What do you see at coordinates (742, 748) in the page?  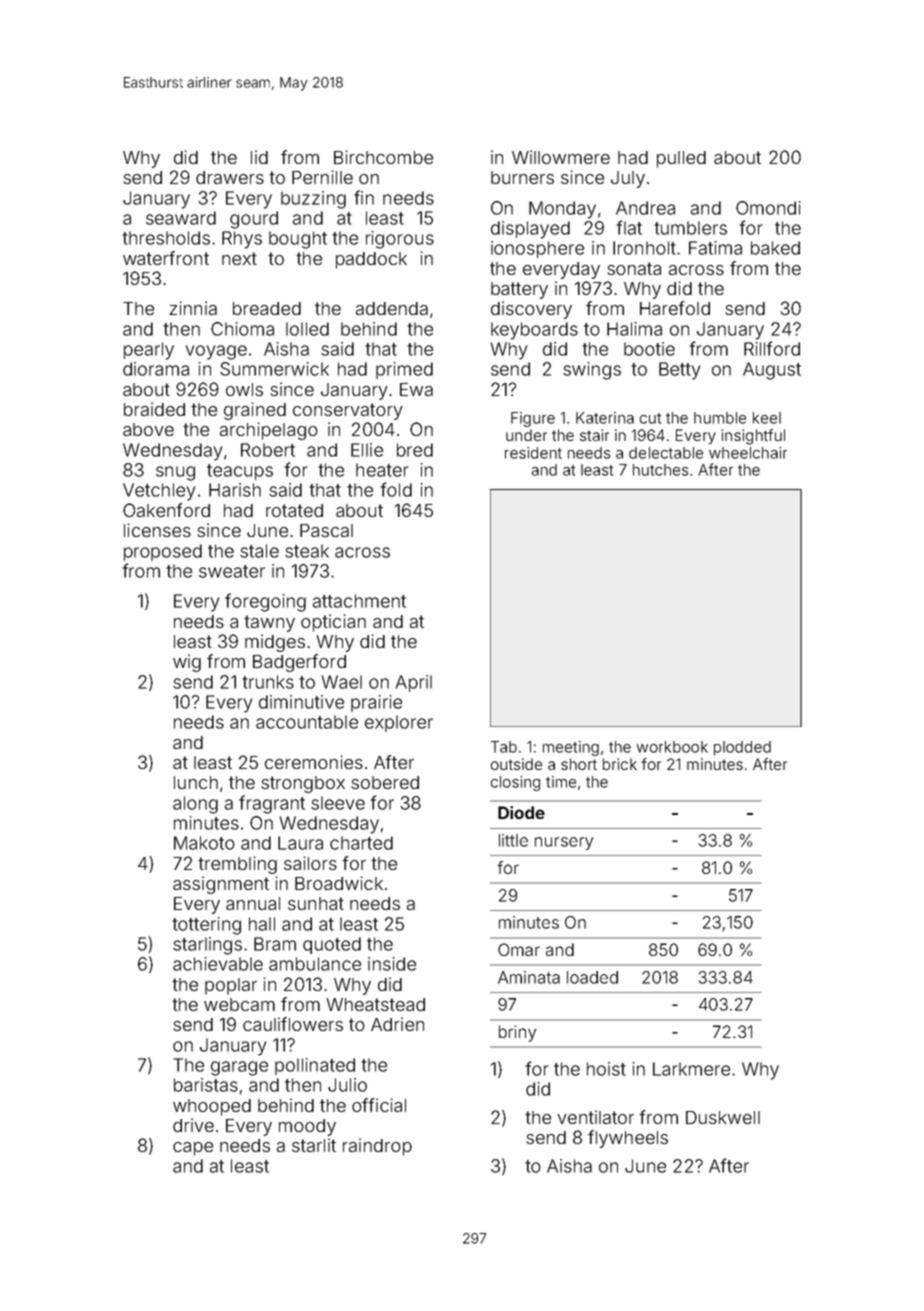 I see `plodded` at bounding box center [742, 748].
